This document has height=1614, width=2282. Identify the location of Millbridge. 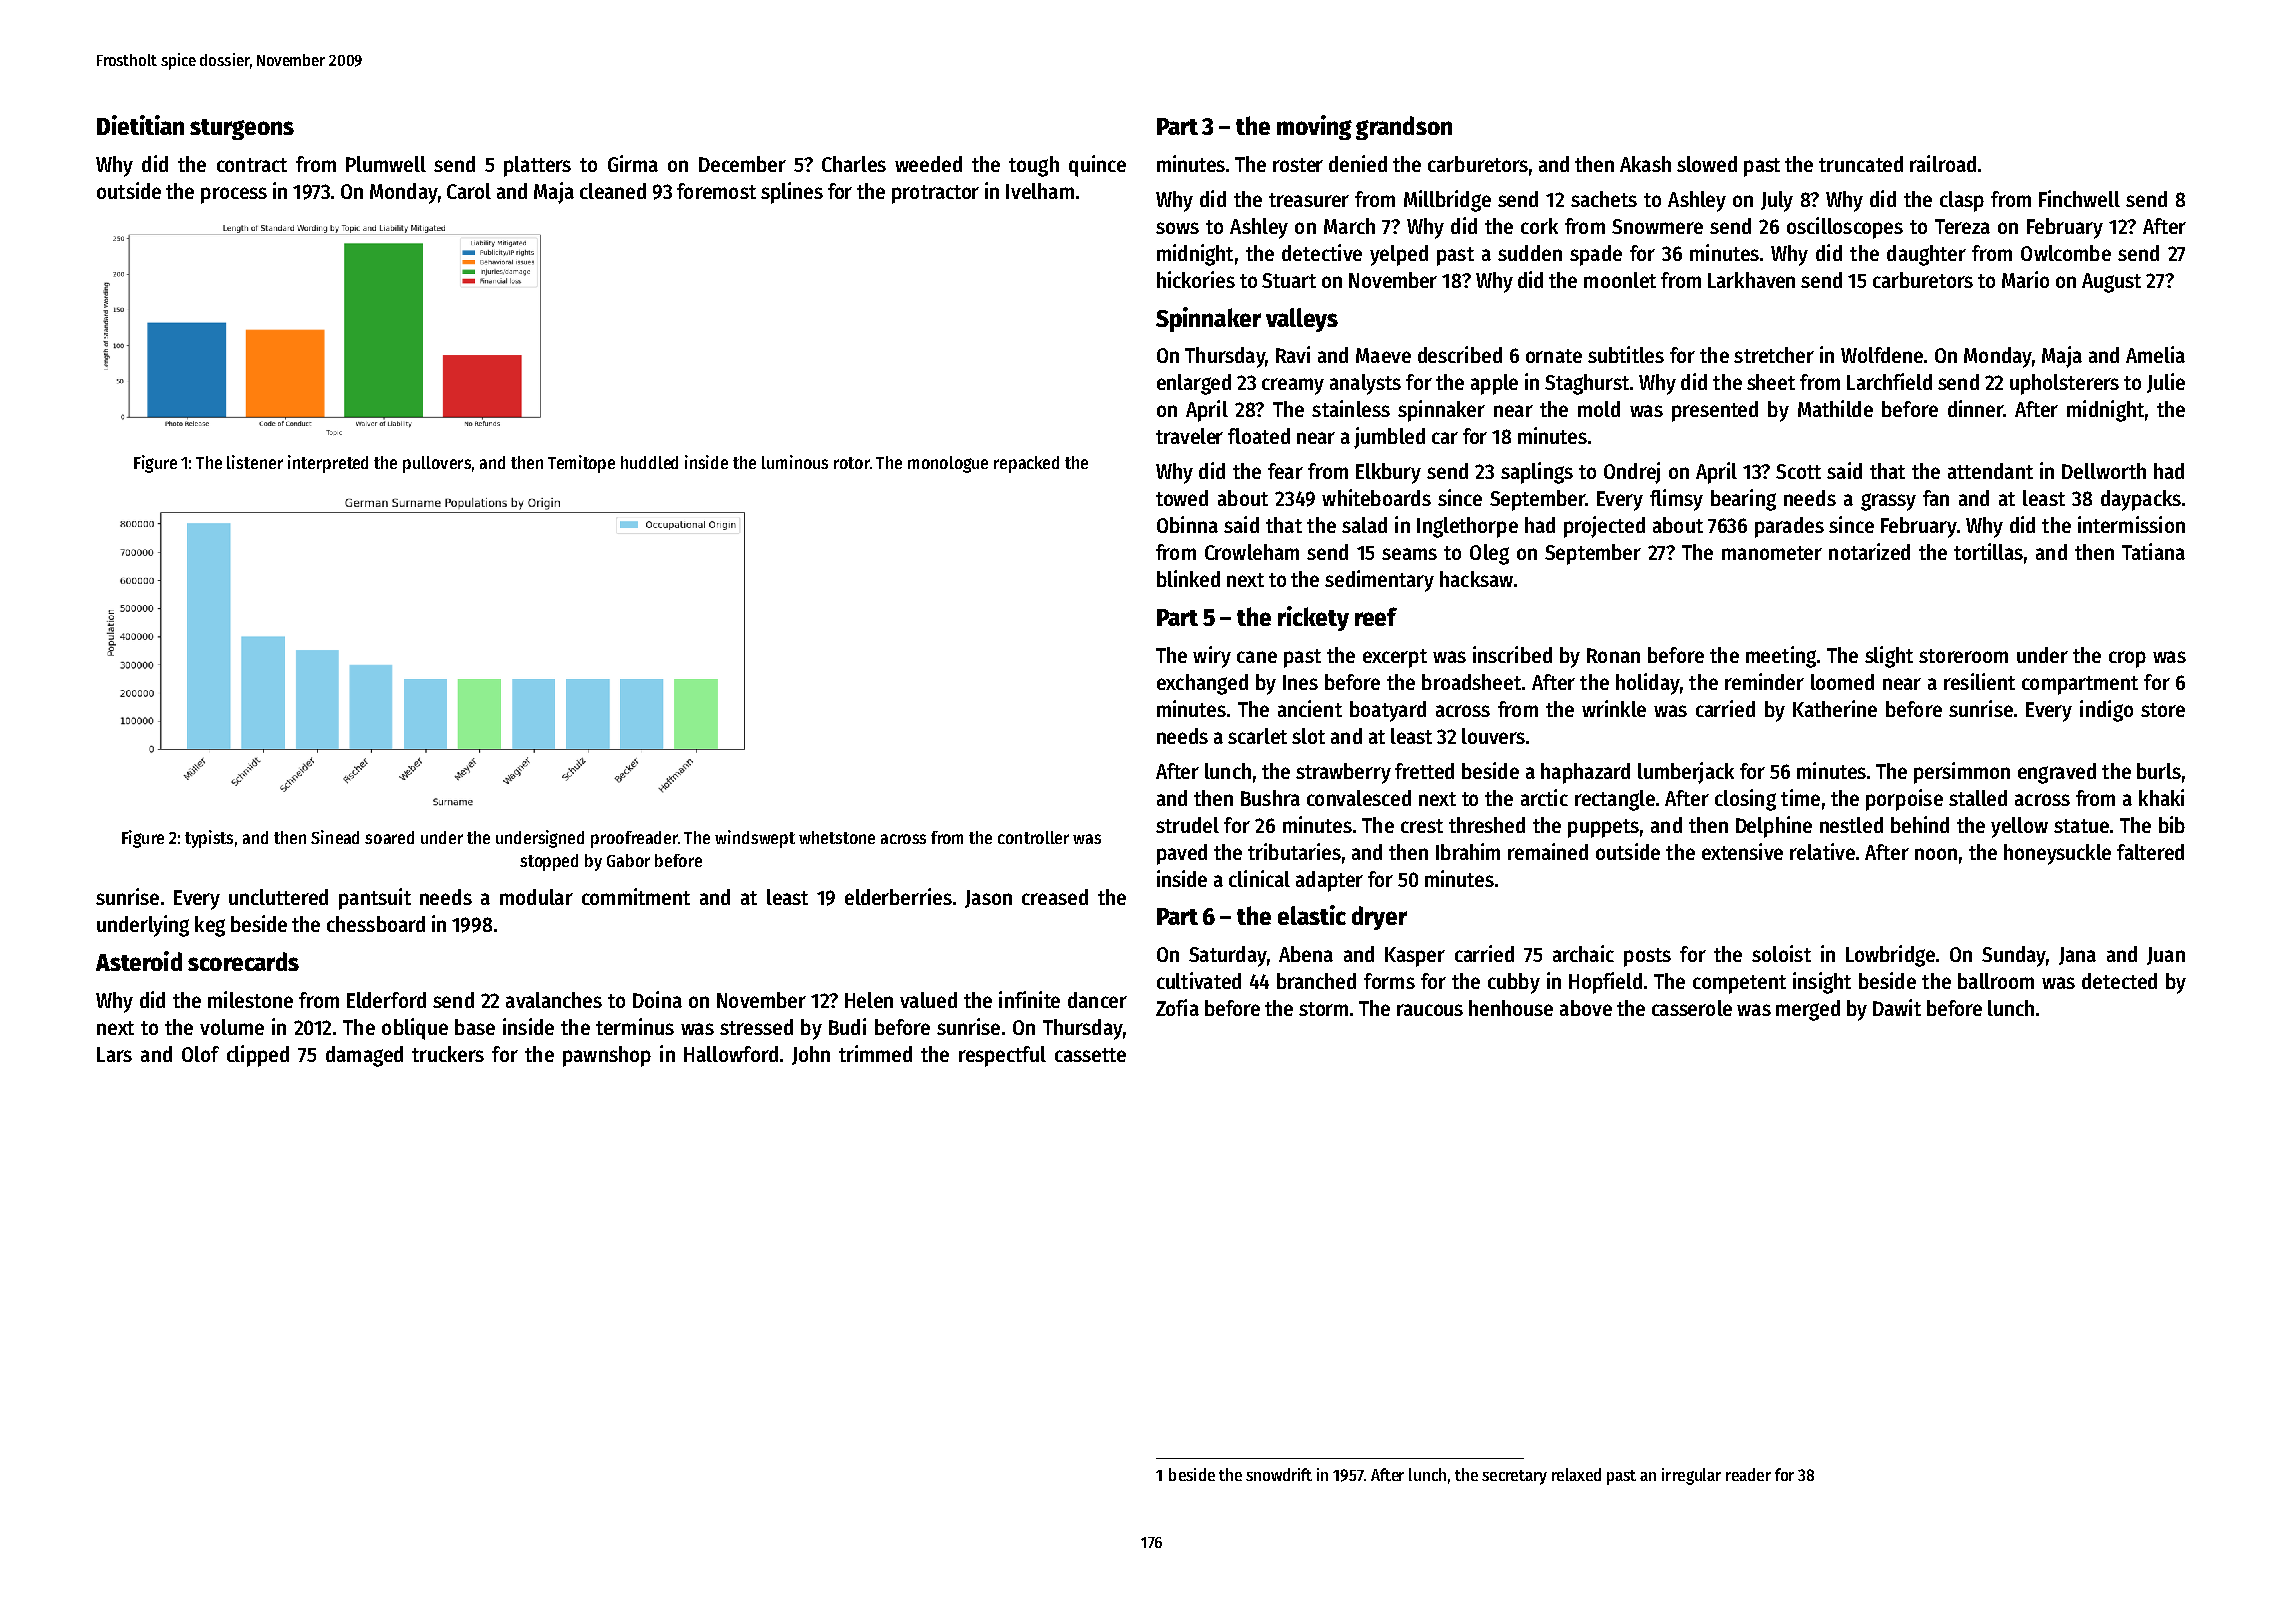
(1447, 201).
